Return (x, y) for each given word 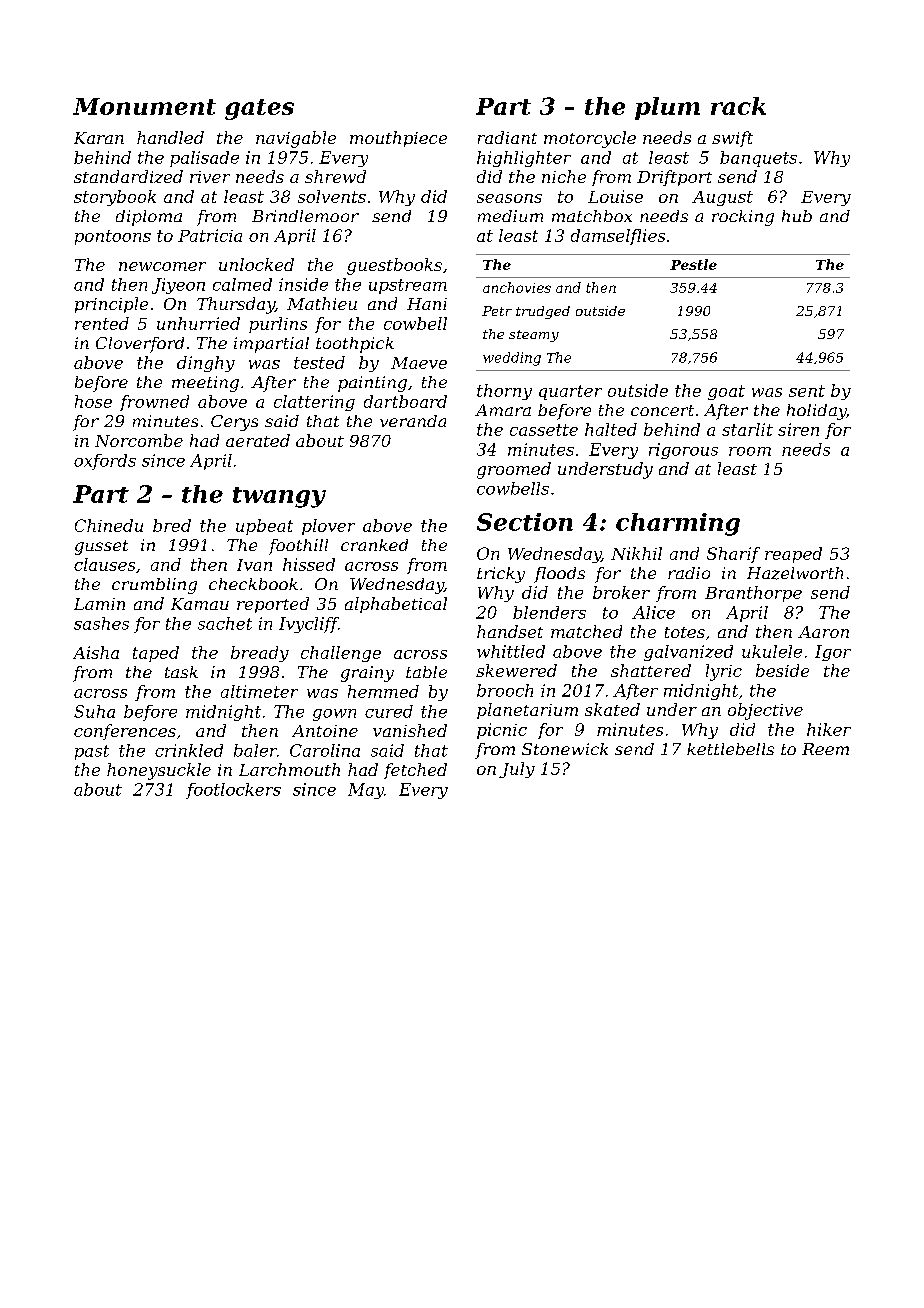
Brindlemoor (305, 216)
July (517, 770)
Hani (427, 304)
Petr (497, 311)
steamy (534, 336)
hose (93, 401)
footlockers (233, 791)
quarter (570, 392)
